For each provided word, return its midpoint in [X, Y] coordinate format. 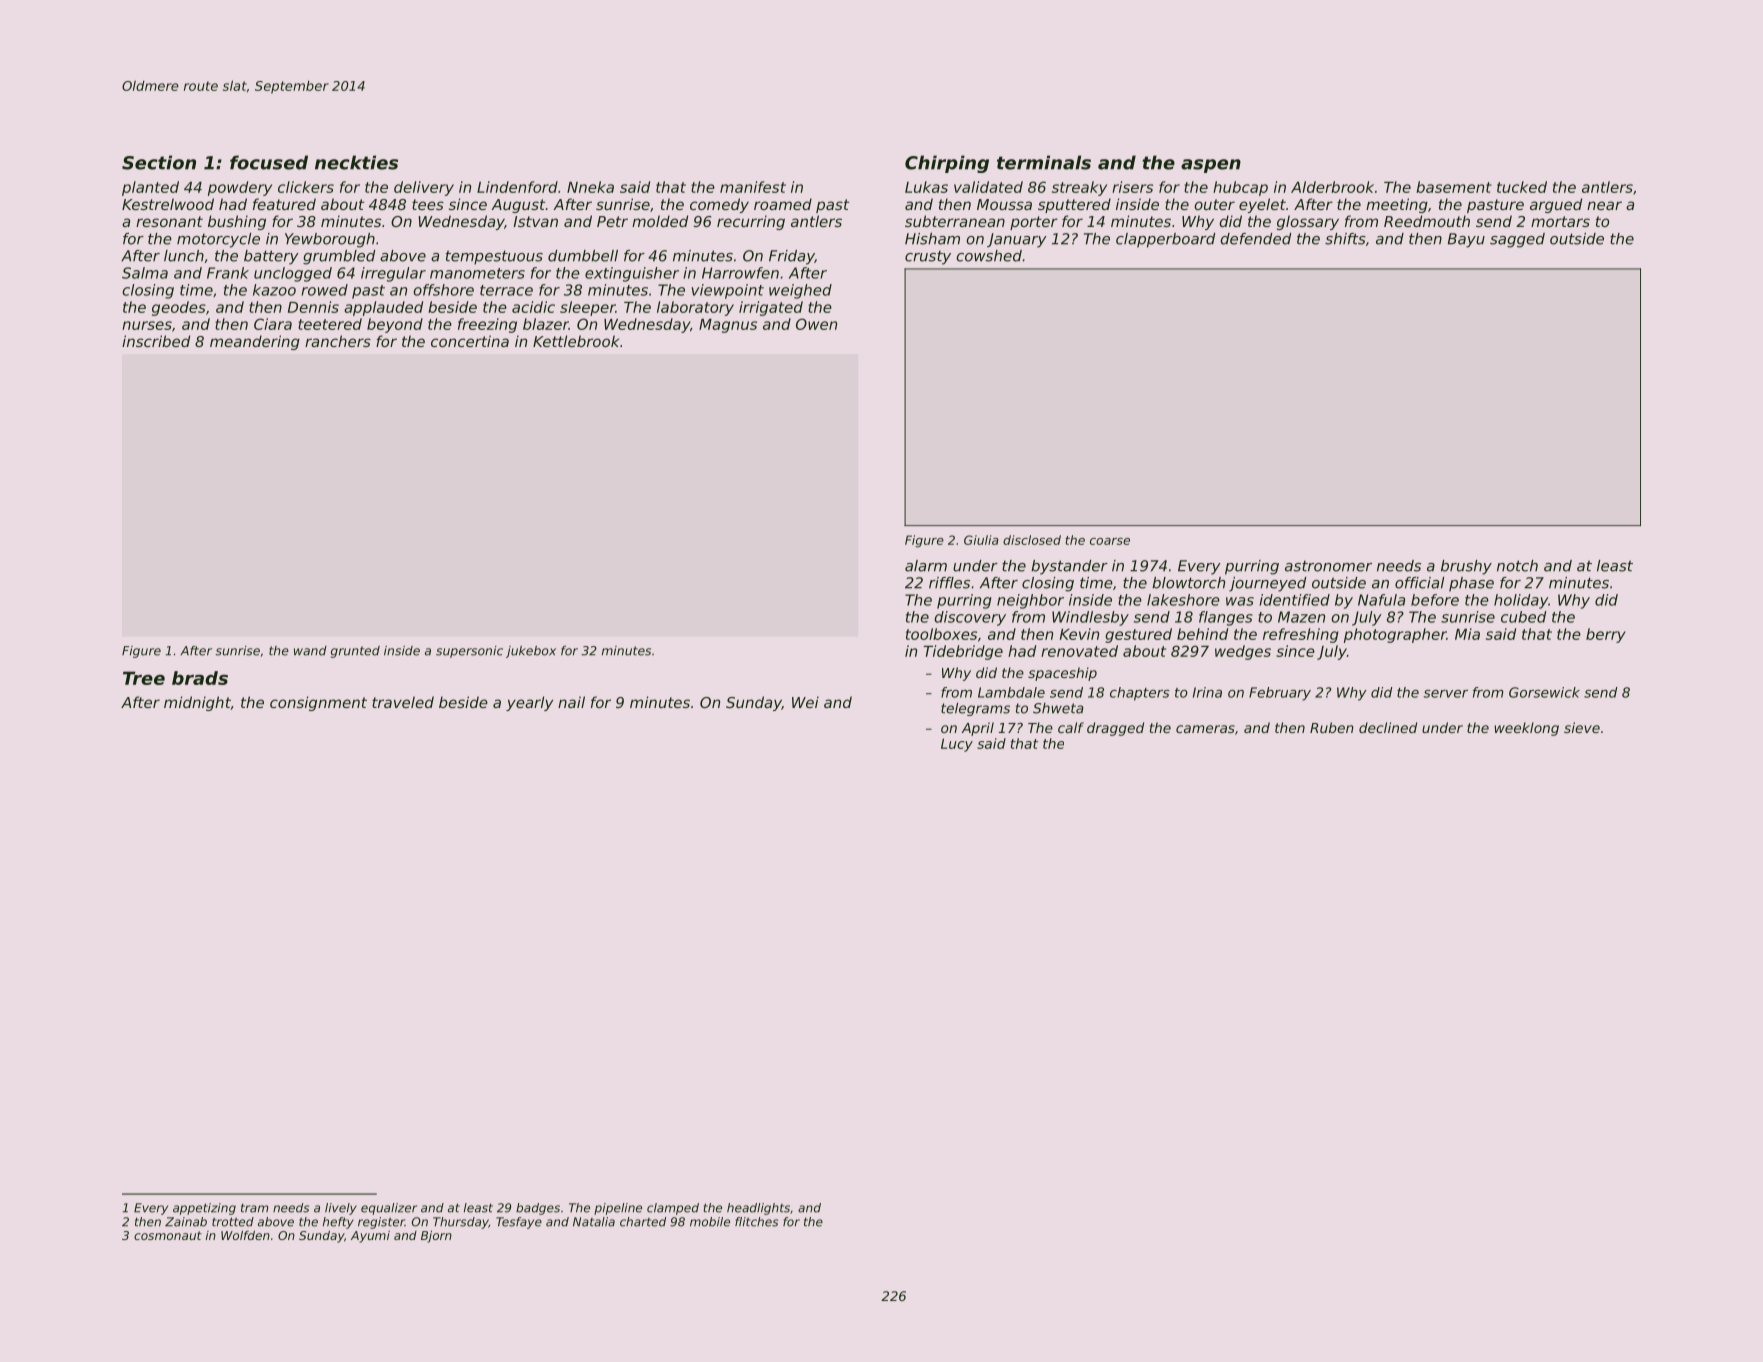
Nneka [590, 187]
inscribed [156, 341]
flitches [756, 1222]
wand [310, 651]
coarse [1110, 541]
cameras [1205, 729]
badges [538, 1209]
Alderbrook [1332, 187]
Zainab [186, 1222]
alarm [926, 566]
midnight [197, 703]
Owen [816, 324]
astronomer [1328, 566]
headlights [758, 1209]
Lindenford [517, 187]
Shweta [1058, 708]
